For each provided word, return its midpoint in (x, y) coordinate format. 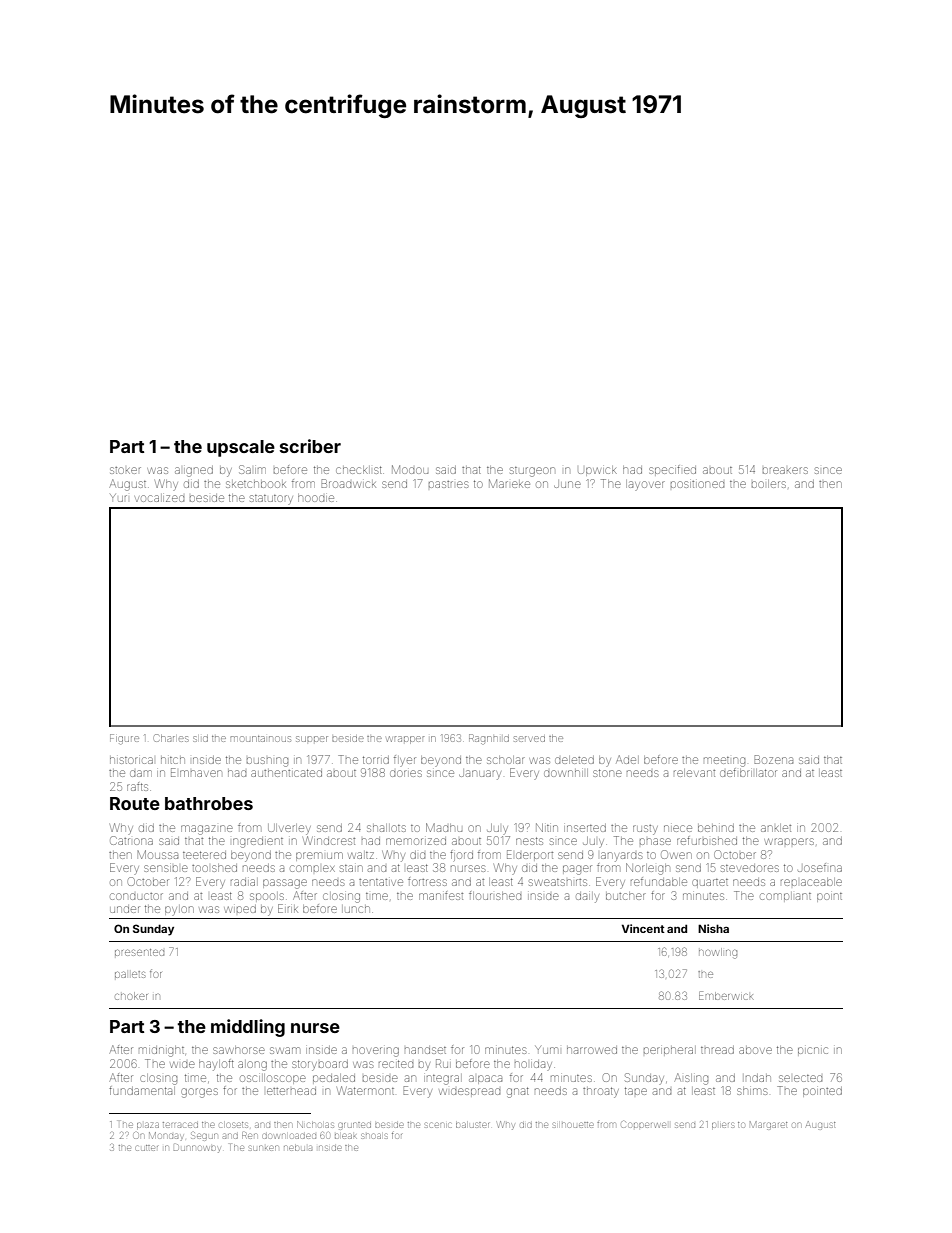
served (529, 739)
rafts (137, 786)
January (480, 775)
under (125, 909)
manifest (441, 895)
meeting (724, 762)
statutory (271, 500)
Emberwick (726, 995)
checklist (359, 470)
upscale (241, 448)
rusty (645, 830)
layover (645, 485)
